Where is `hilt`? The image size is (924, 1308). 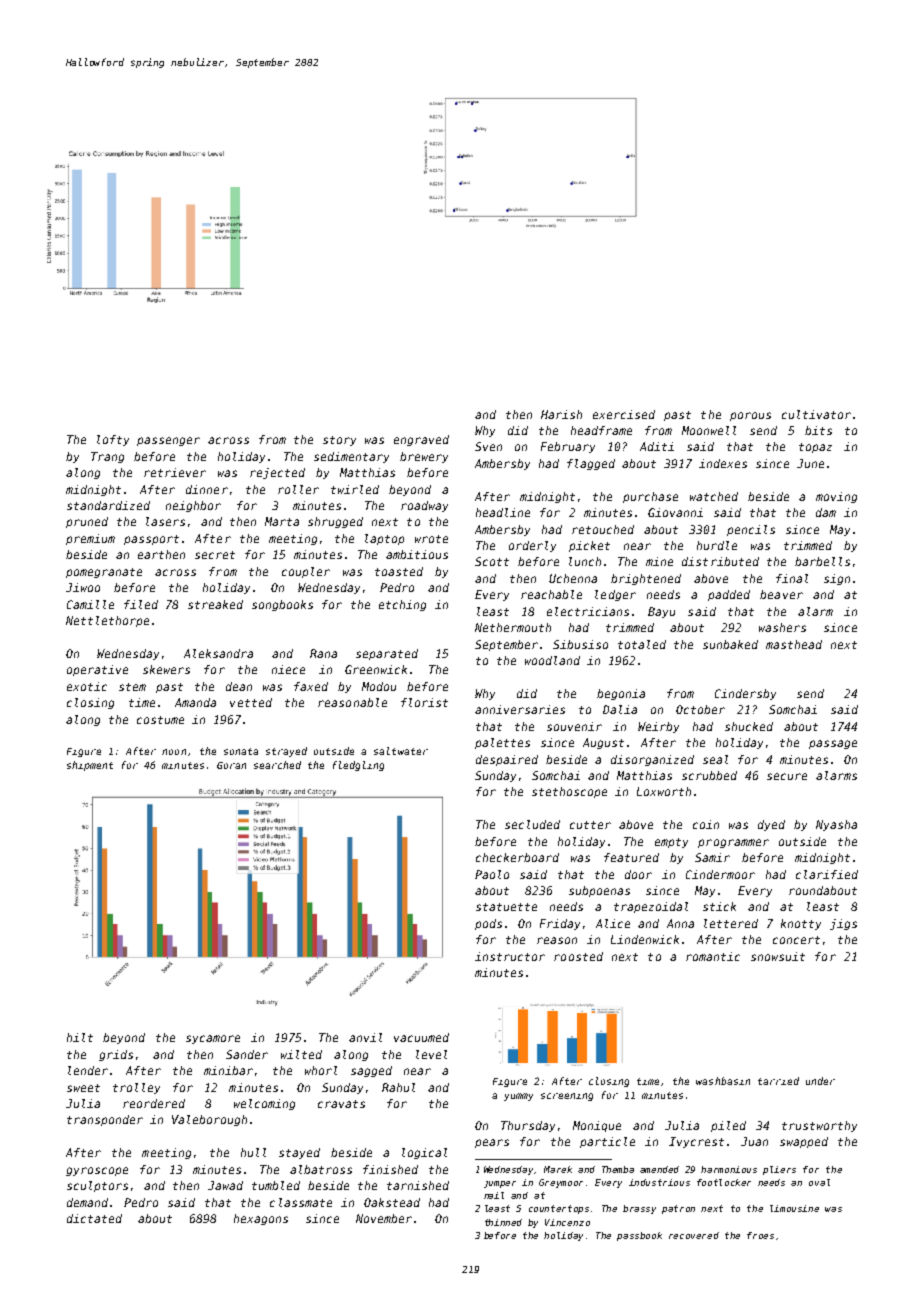
hilt is located at coordinates (80, 1037).
